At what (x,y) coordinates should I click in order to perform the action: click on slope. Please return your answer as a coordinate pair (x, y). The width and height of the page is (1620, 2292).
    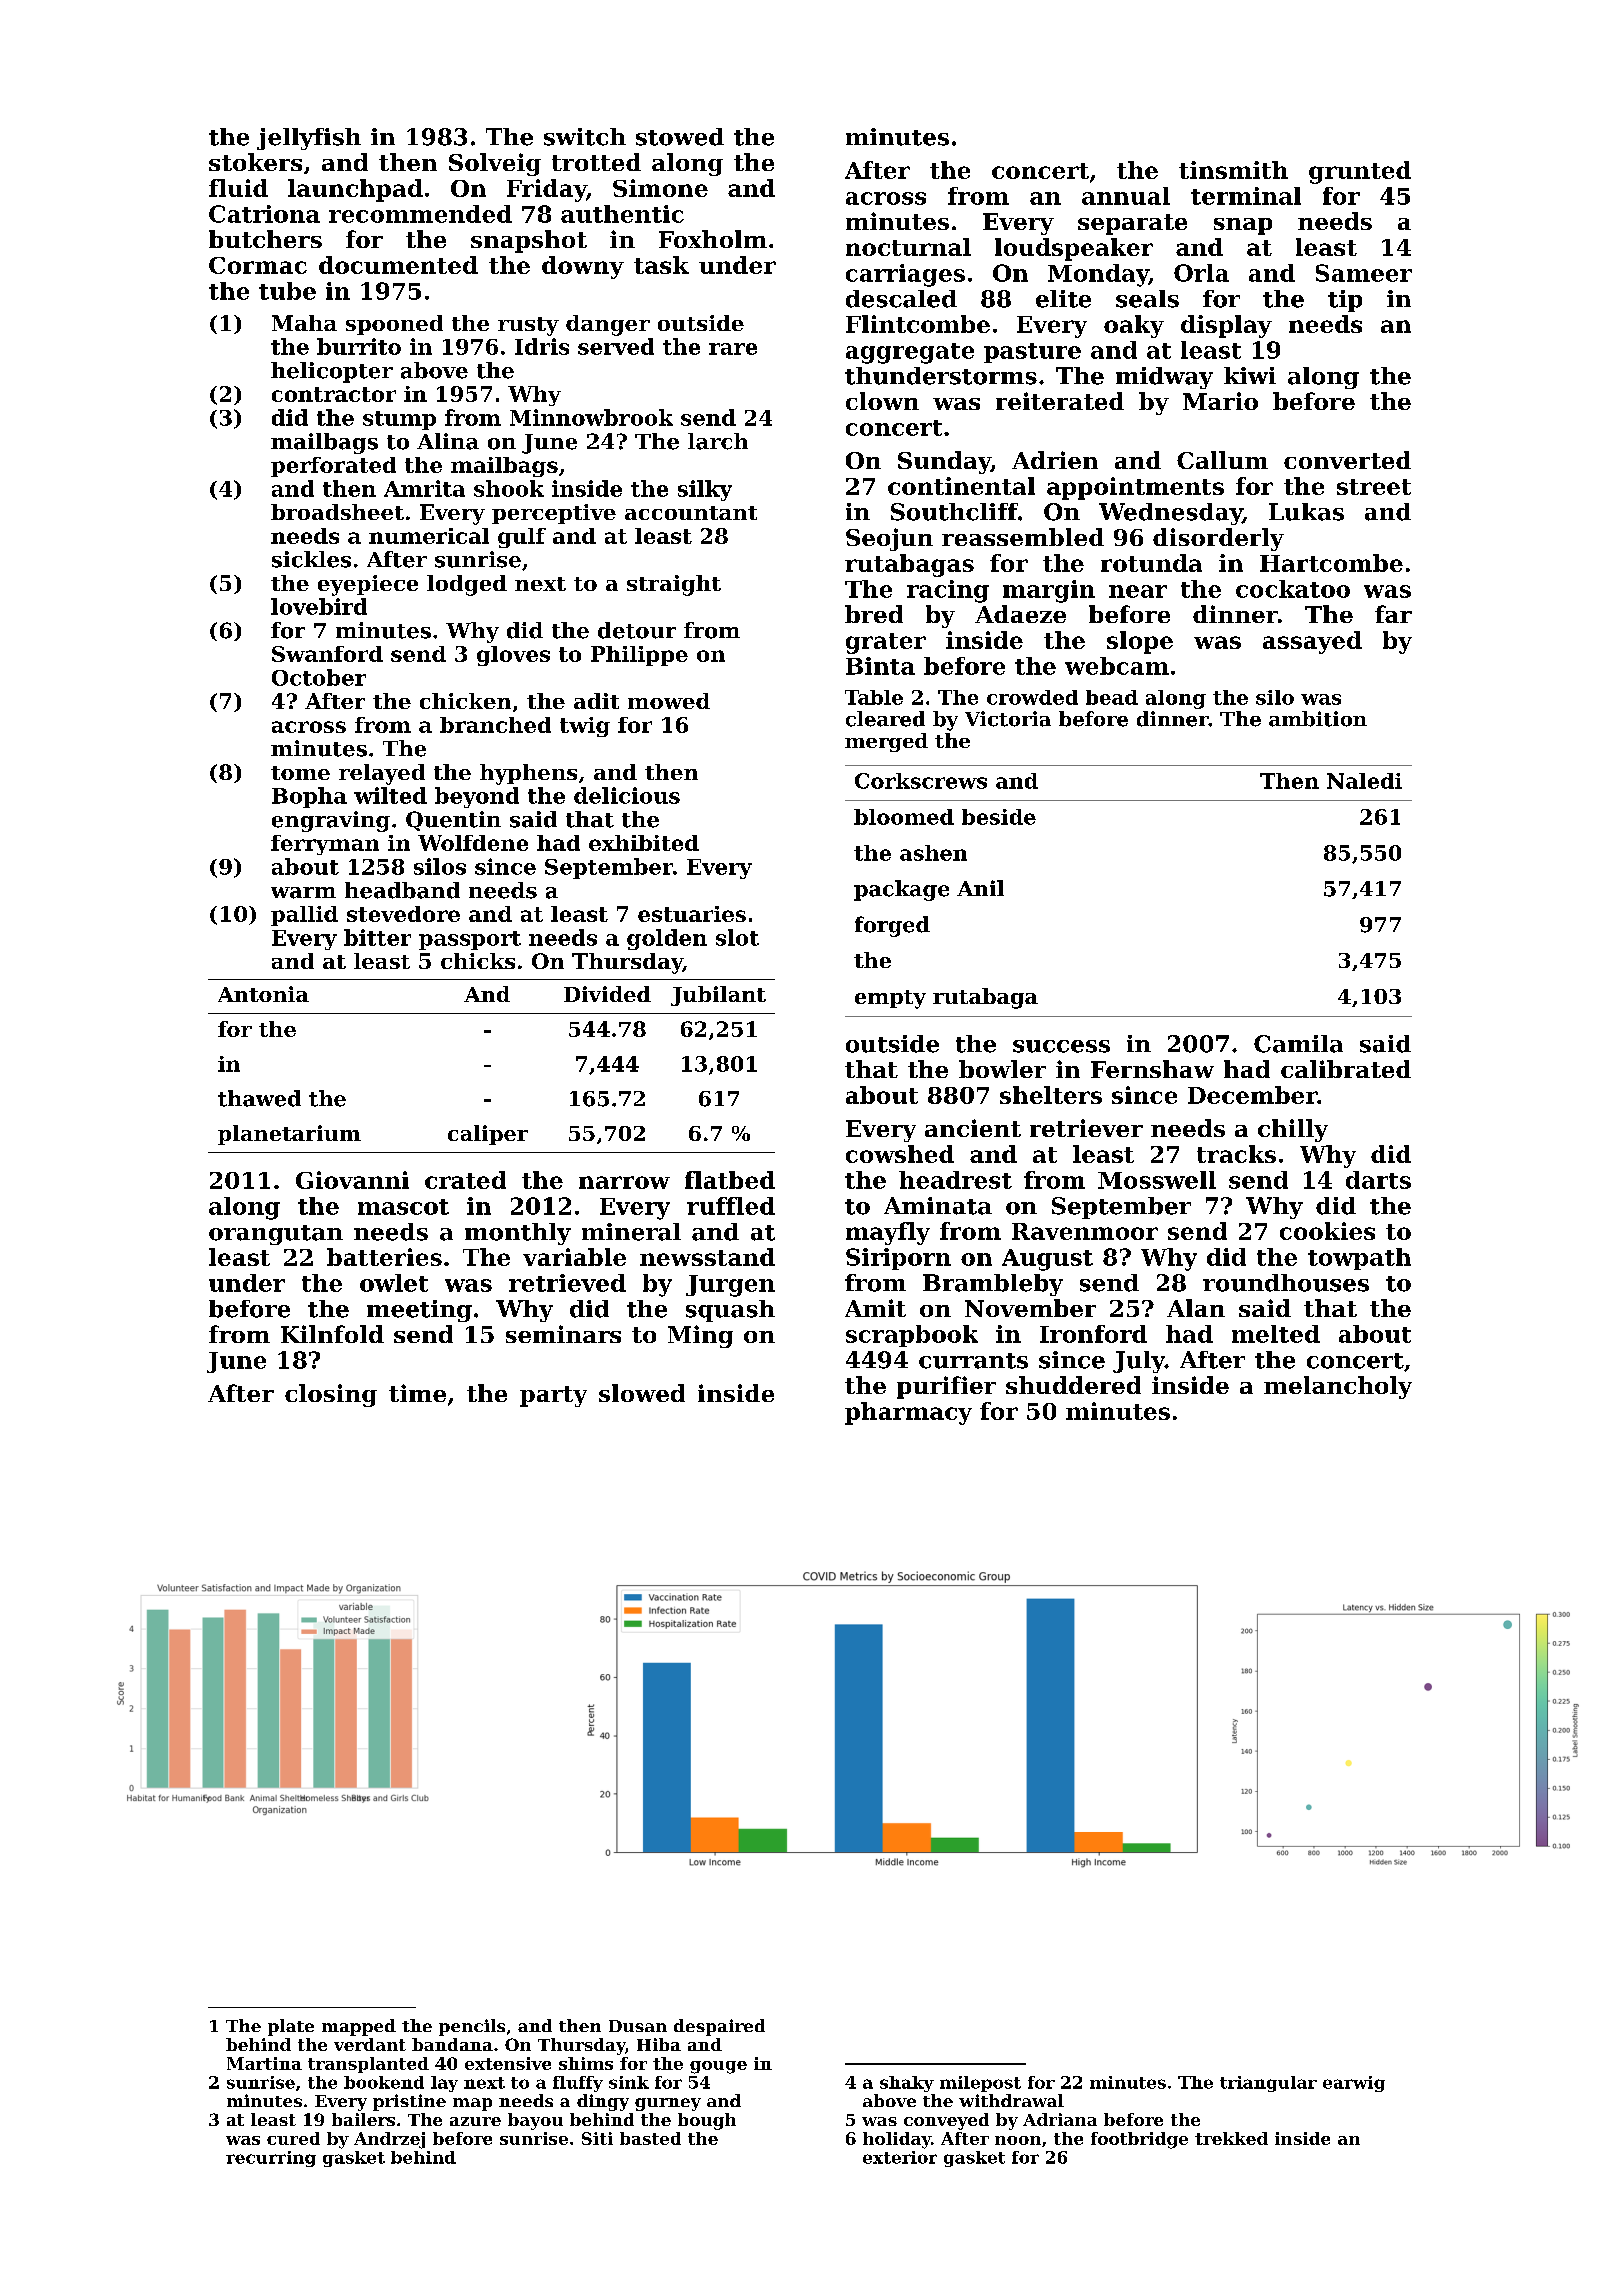
    Looking at the image, I should click on (1140, 642).
